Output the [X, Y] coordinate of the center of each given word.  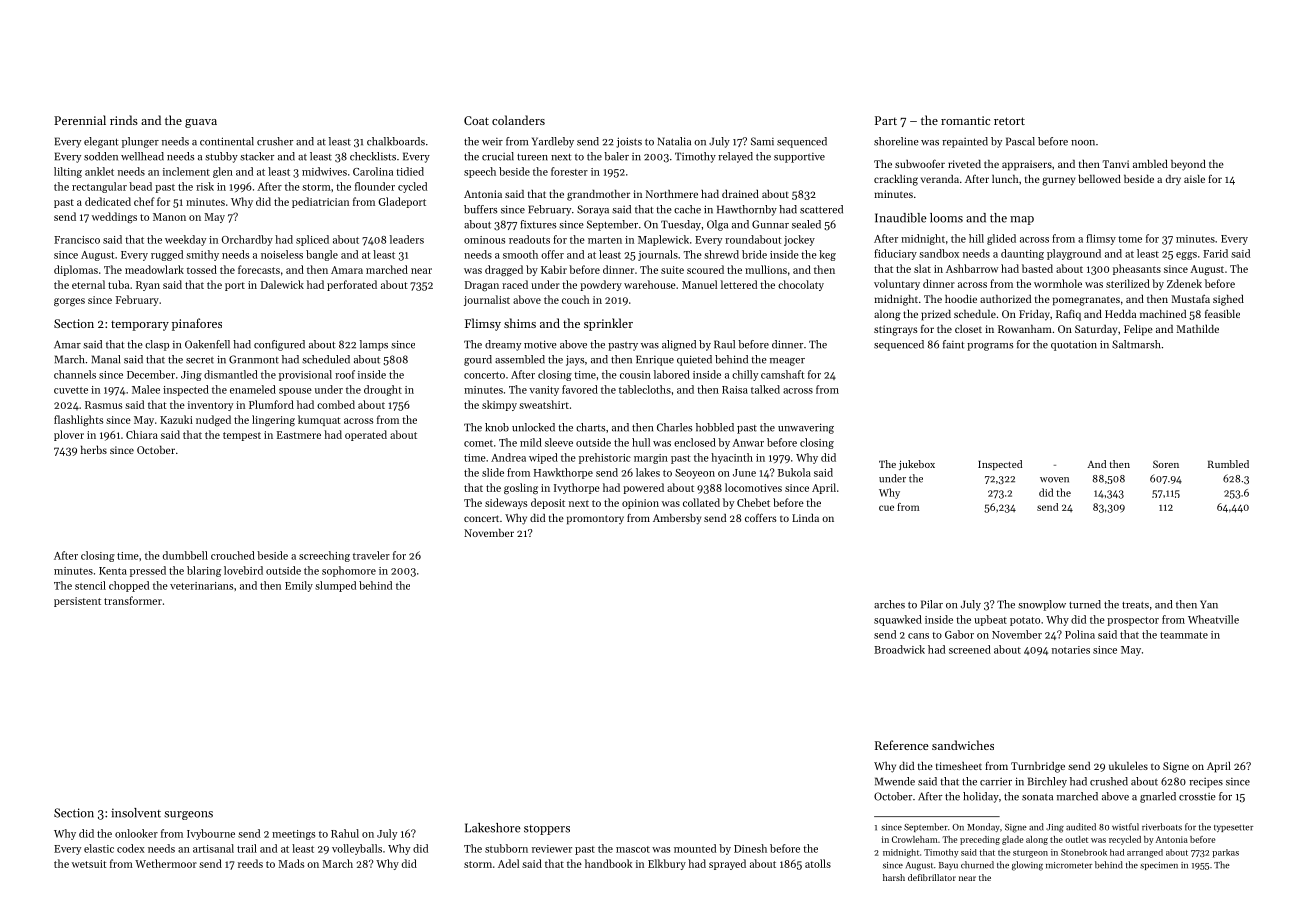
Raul [724, 344]
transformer [133, 600]
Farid [1215, 253]
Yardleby [553, 142]
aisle [1194, 179]
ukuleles [1128, 766]
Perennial [80, 120]
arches [889, 604]
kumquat [319, 420]
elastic [99, 848]
